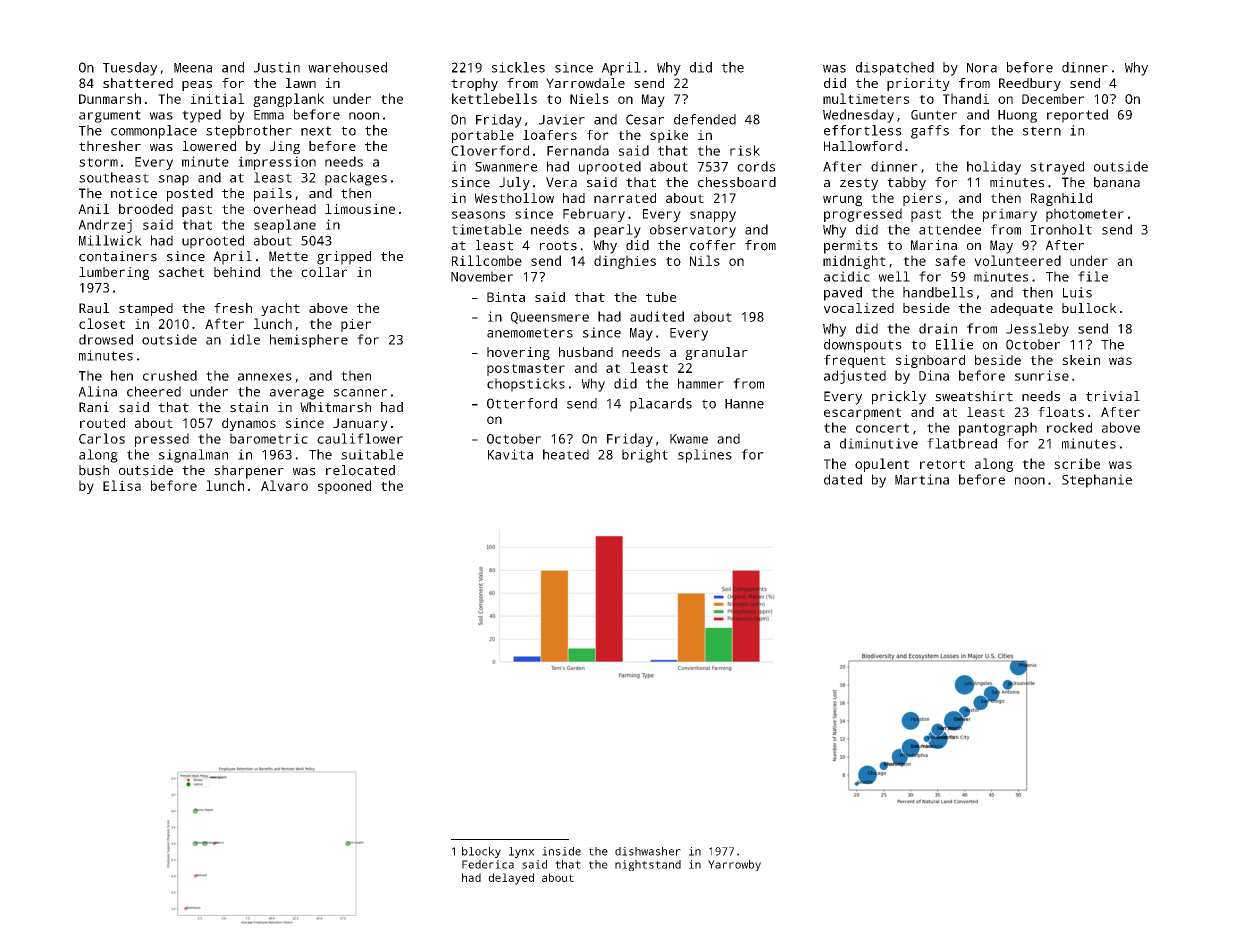 This page has height=952, width=1233. What do you see at coordinates (982, 68) in the page?
I see `Nora` at bounding box center [982, 68].
